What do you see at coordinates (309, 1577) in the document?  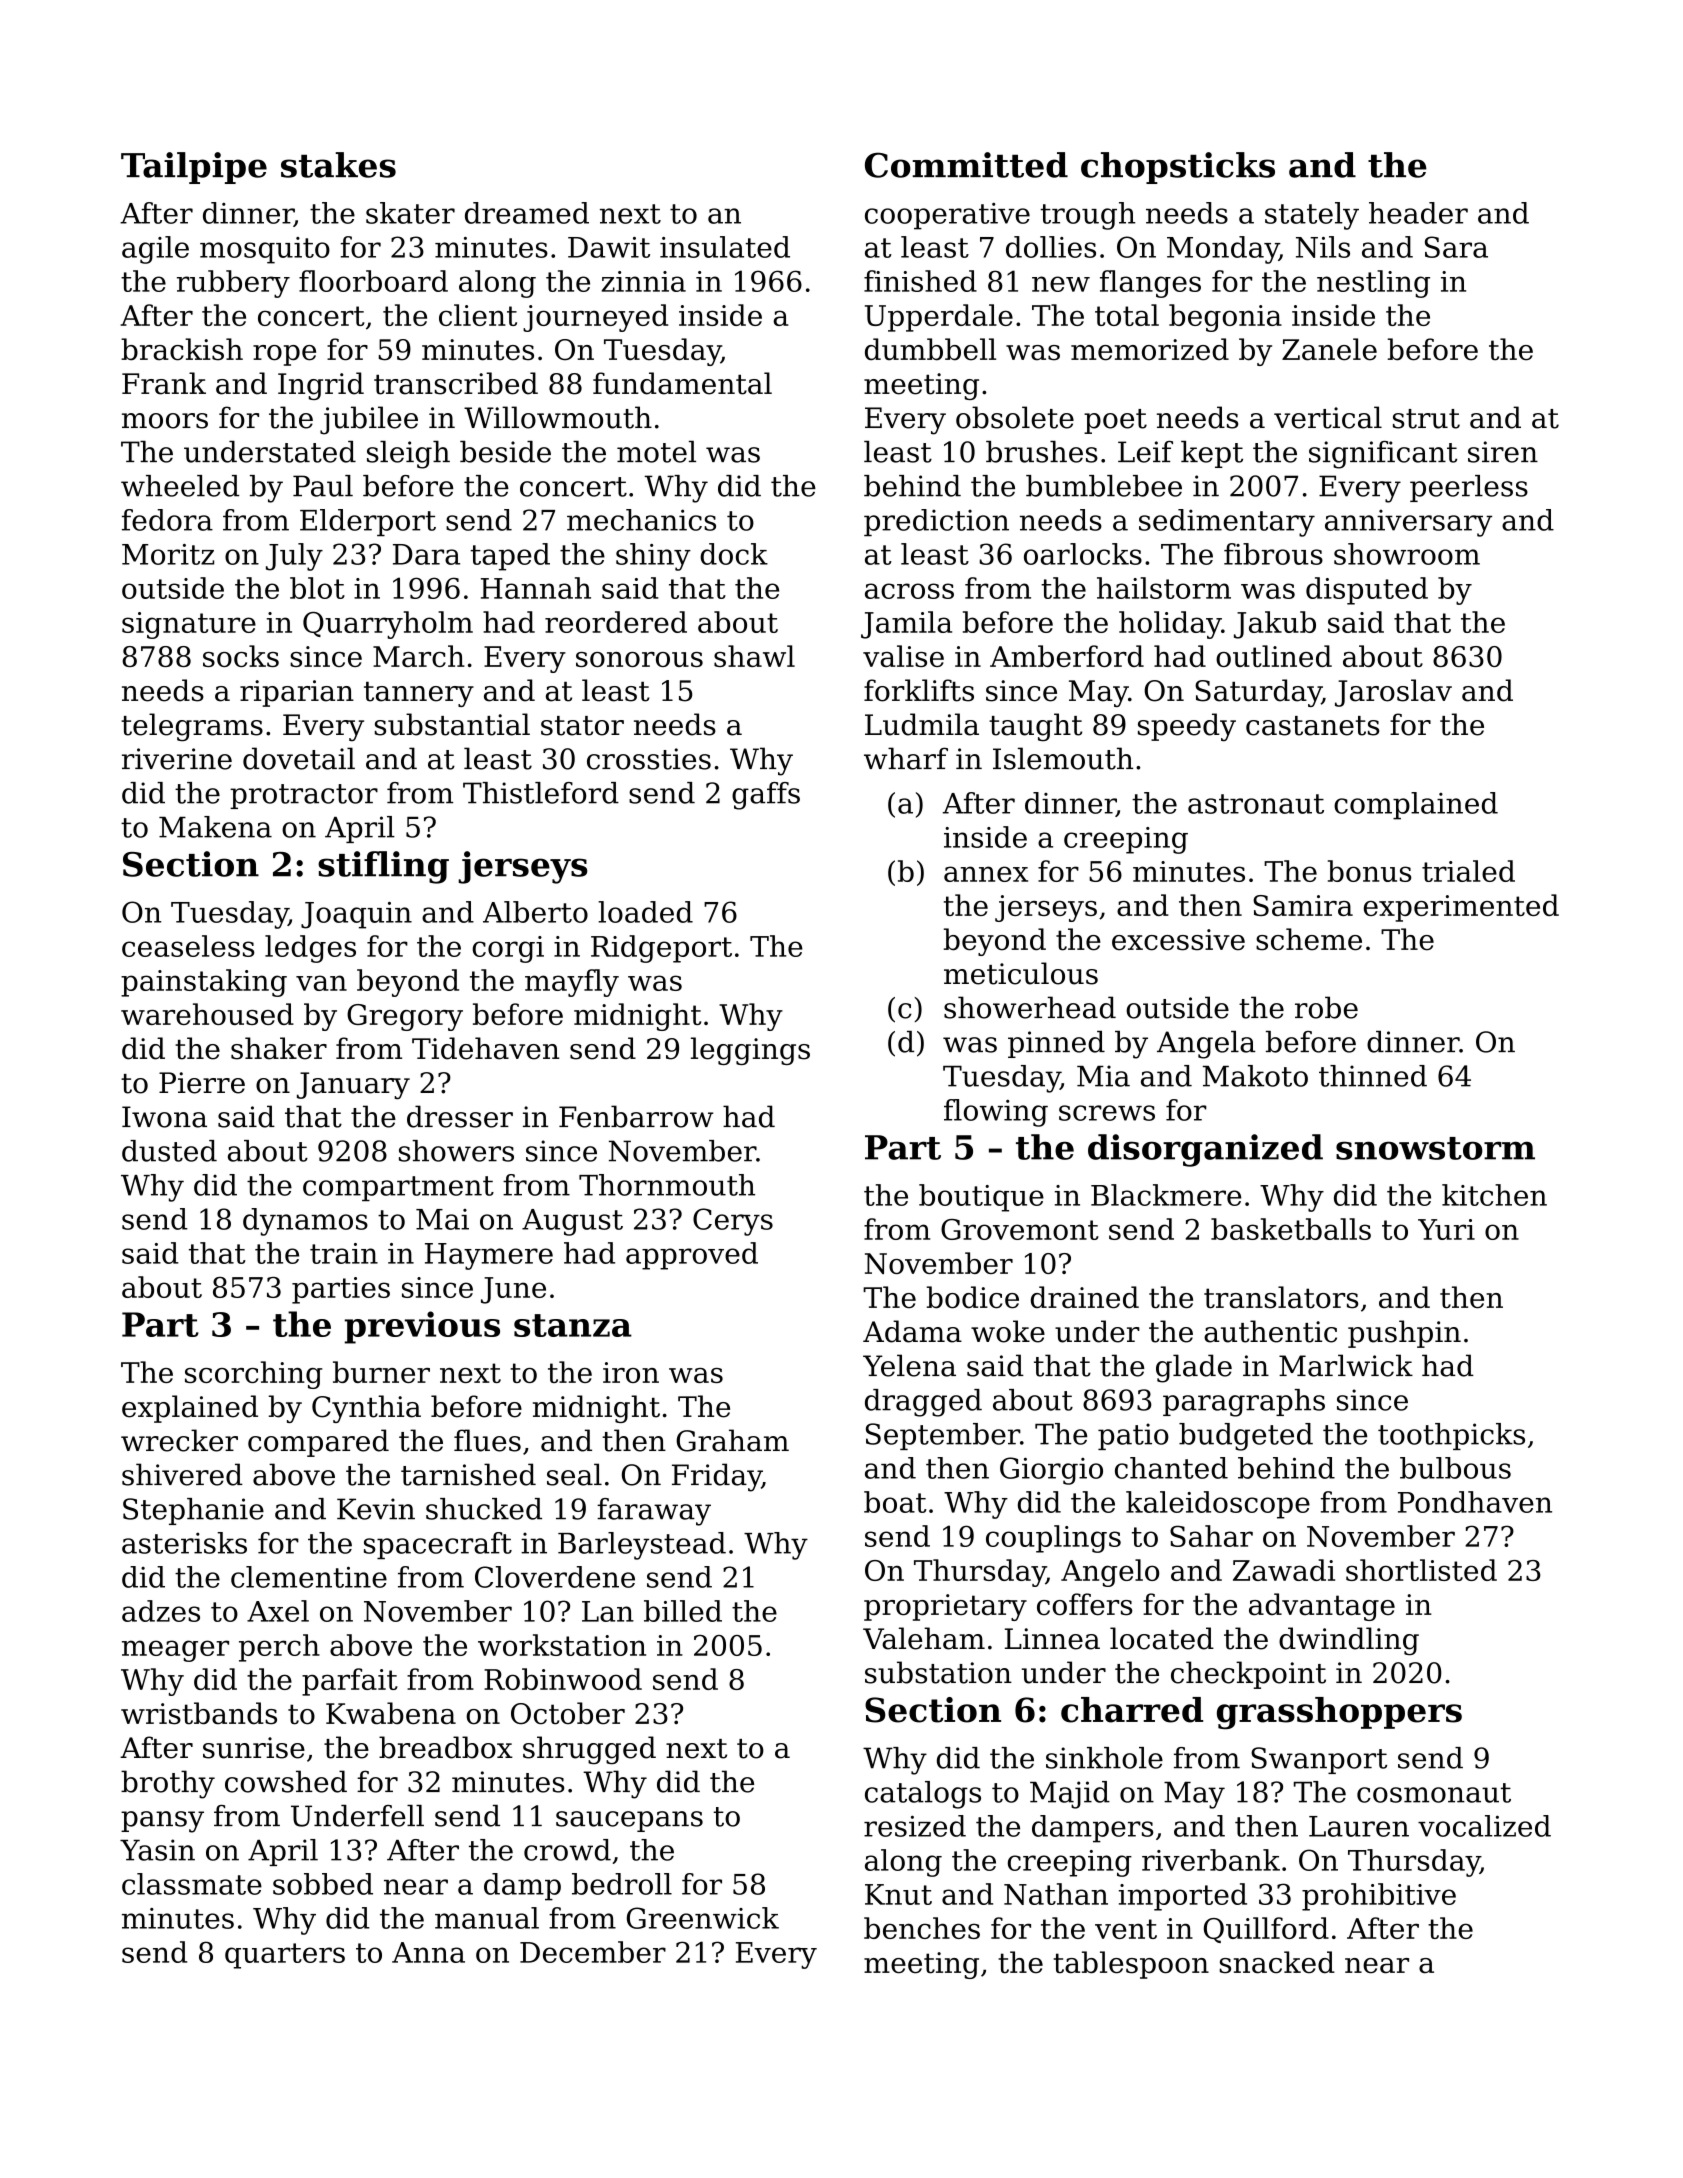 I see `clementine` at bounding box center [309, 1577].
